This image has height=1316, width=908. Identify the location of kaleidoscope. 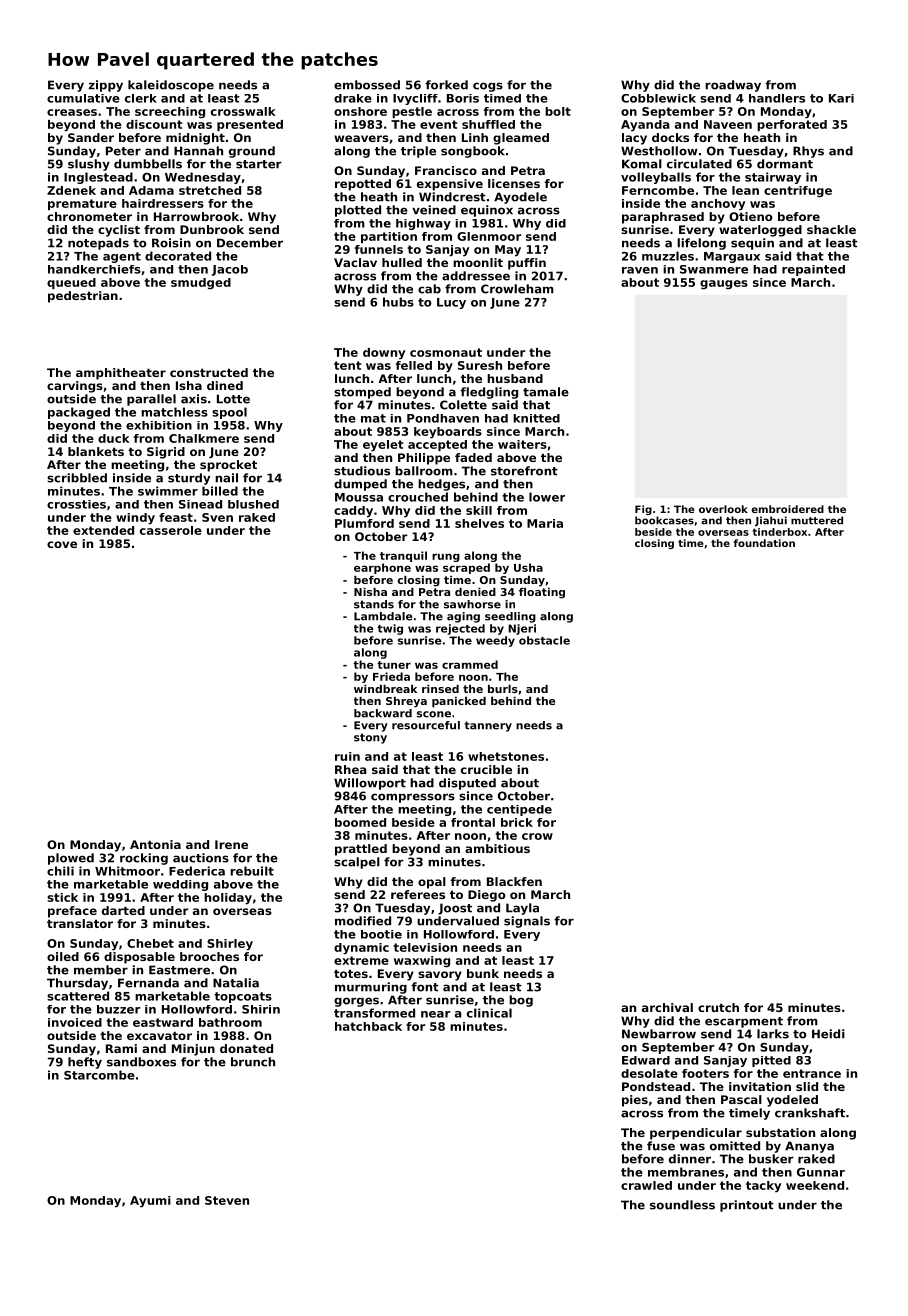
(171, 86).
